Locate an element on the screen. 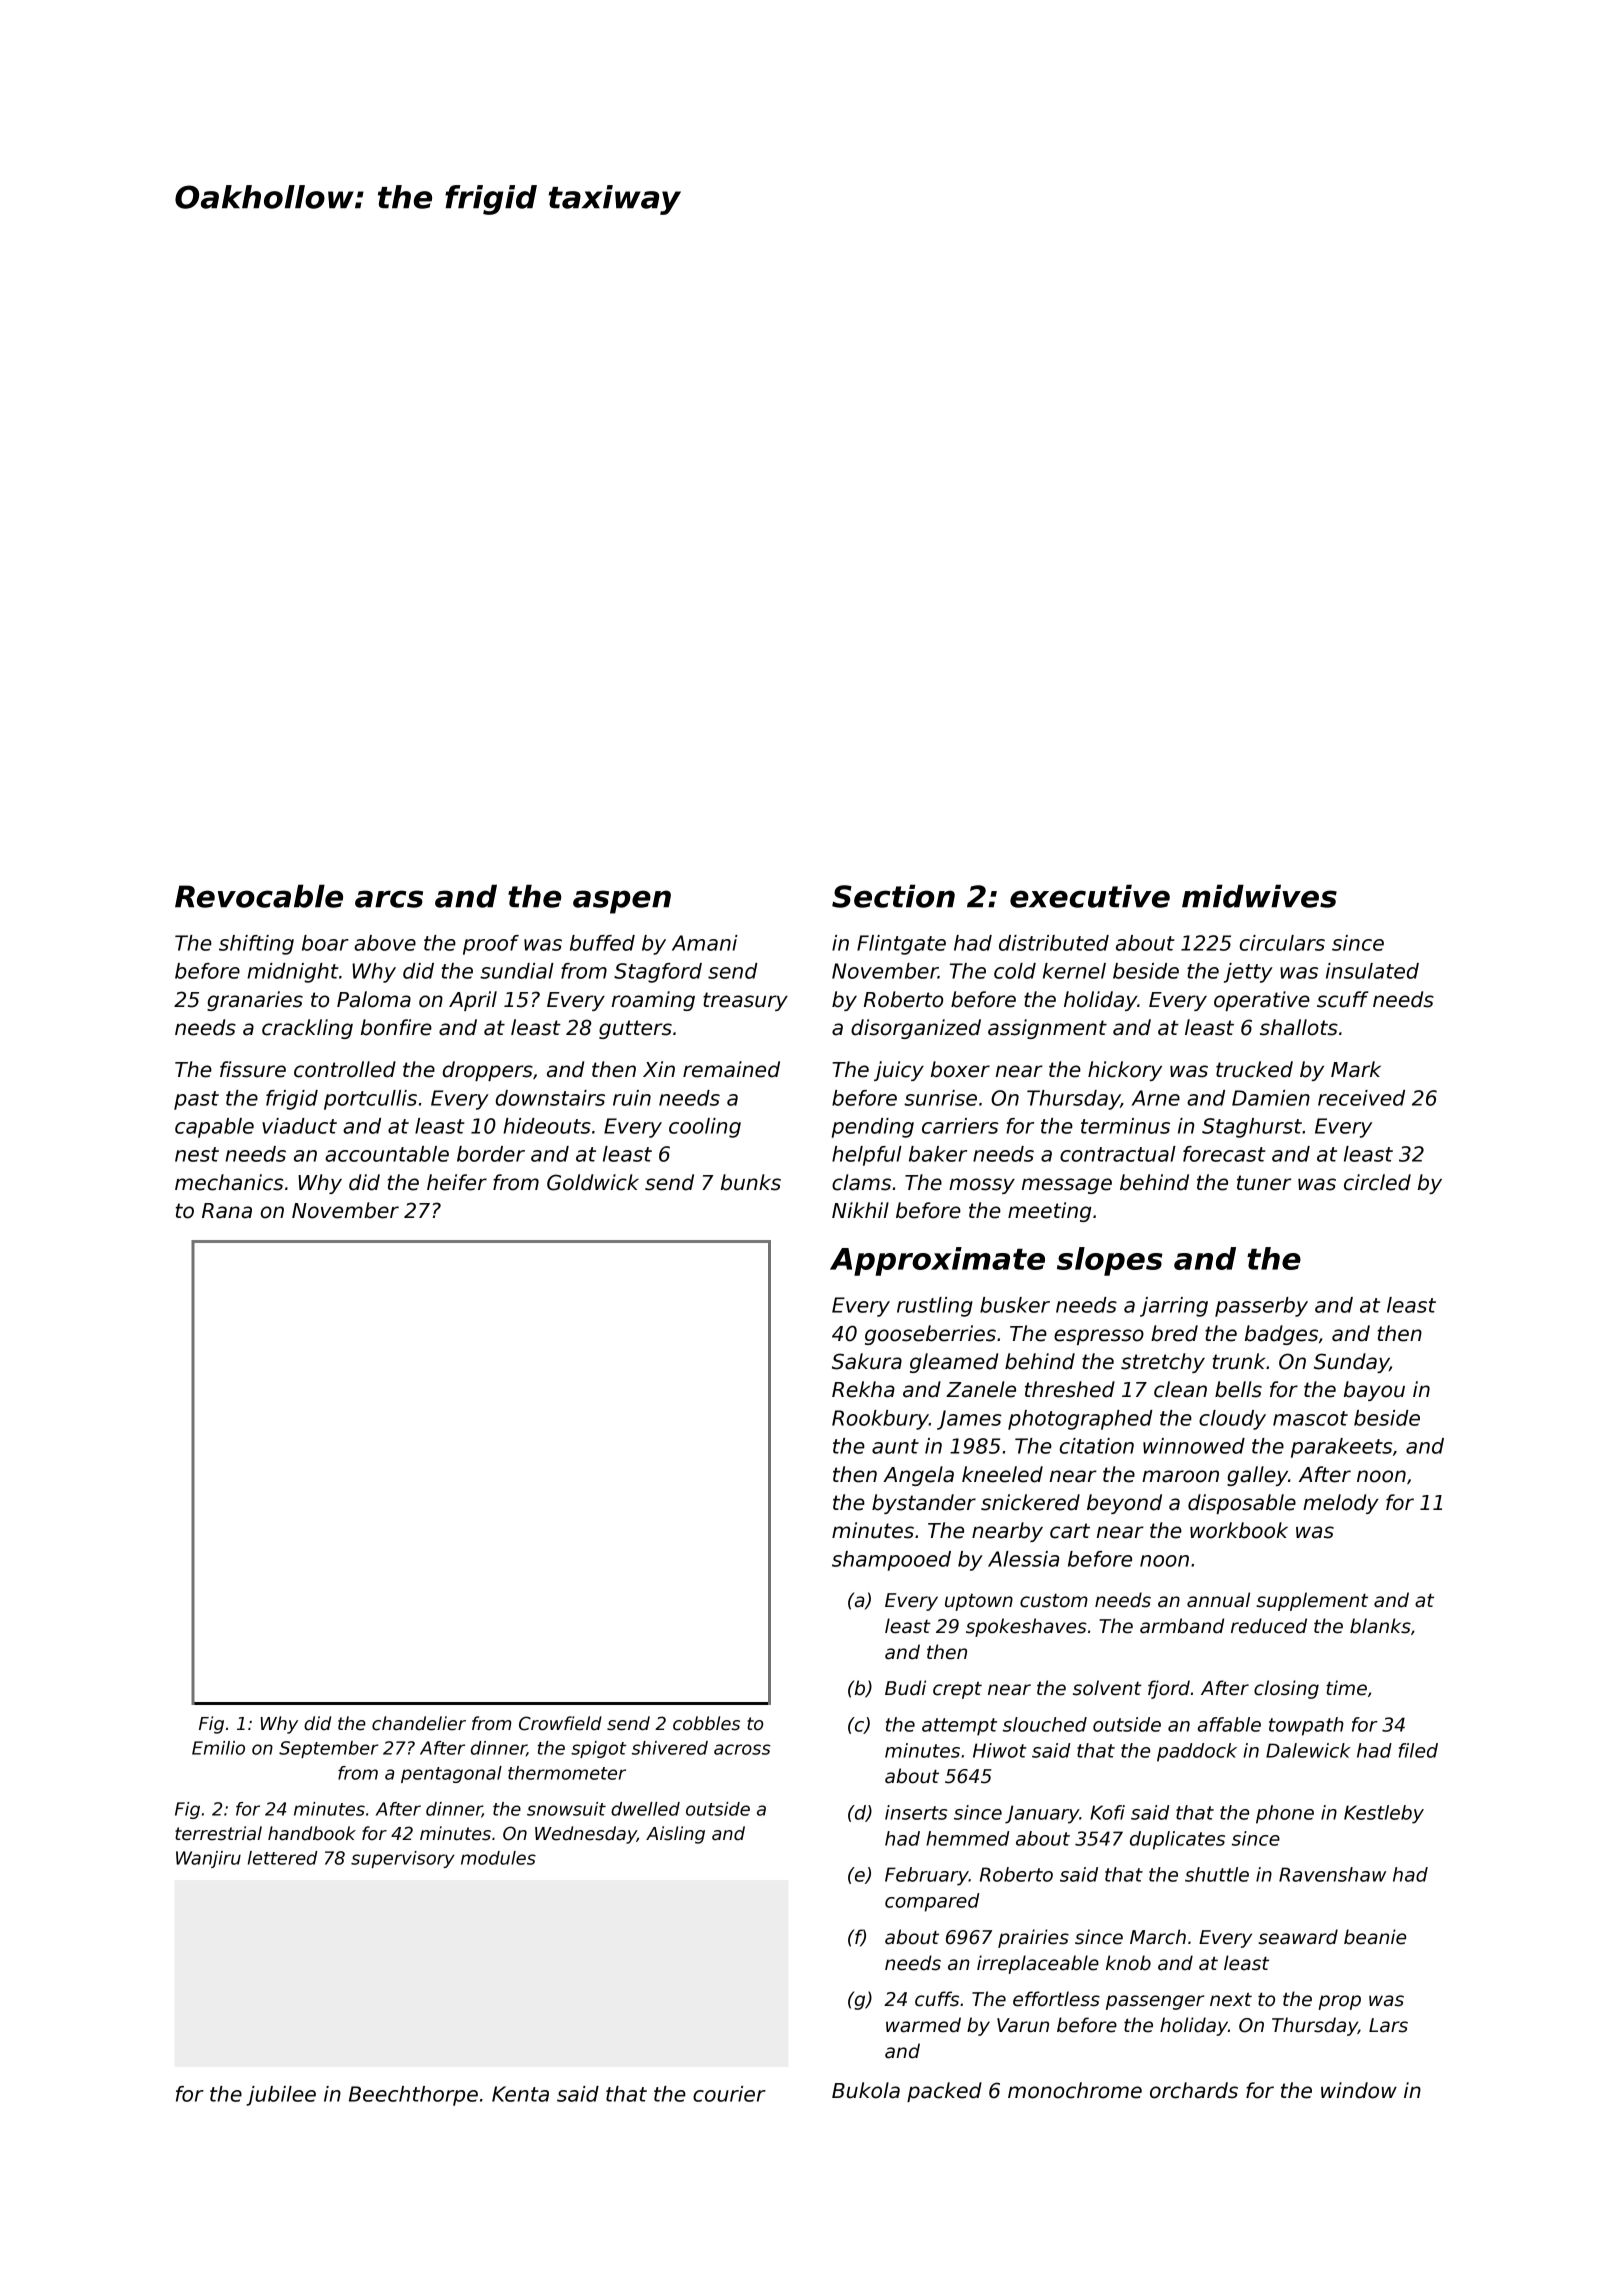 The width and height of the screenshot is (1620, 2292). Kestleby is located at coordinates (1384, 1814).
